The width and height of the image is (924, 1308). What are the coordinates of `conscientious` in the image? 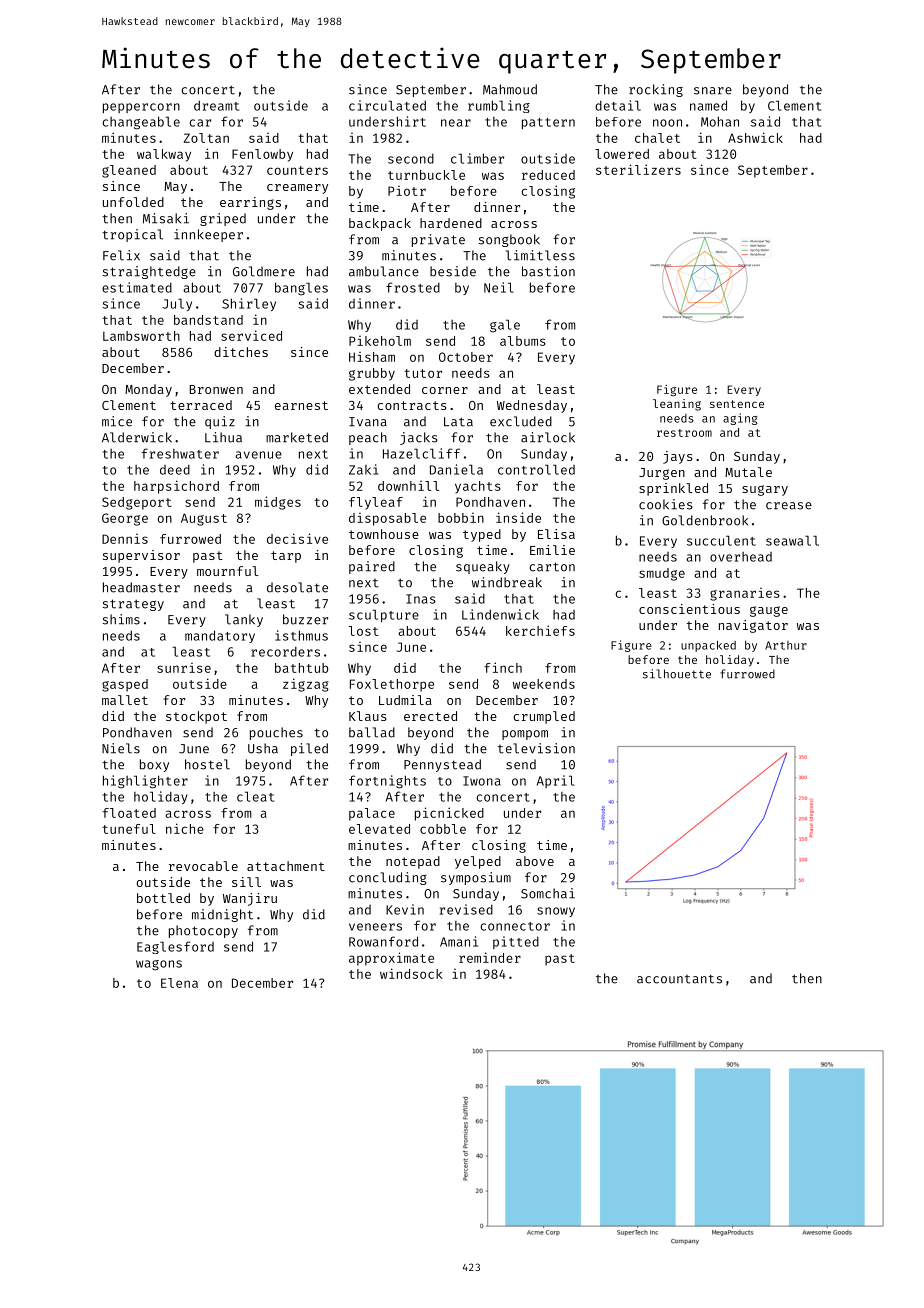 It's located at (689, 609).
